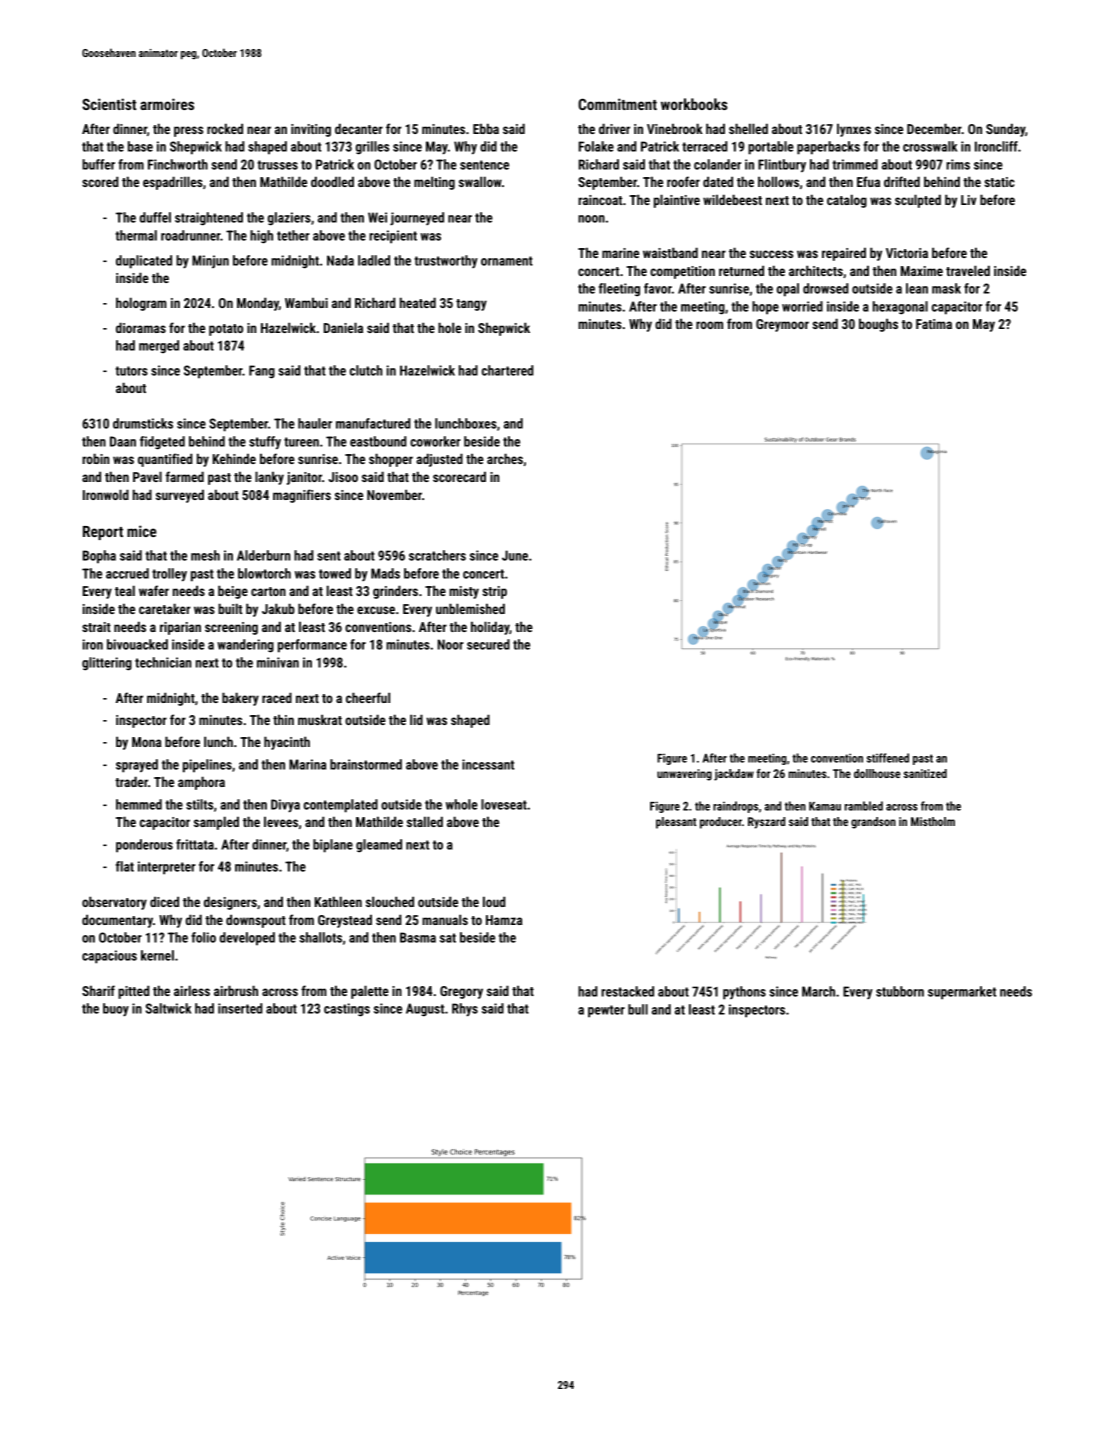  What do you see at coordinates (225, 128) in the screenshot?
I see `rocked` at bounding box center [225, 128].
